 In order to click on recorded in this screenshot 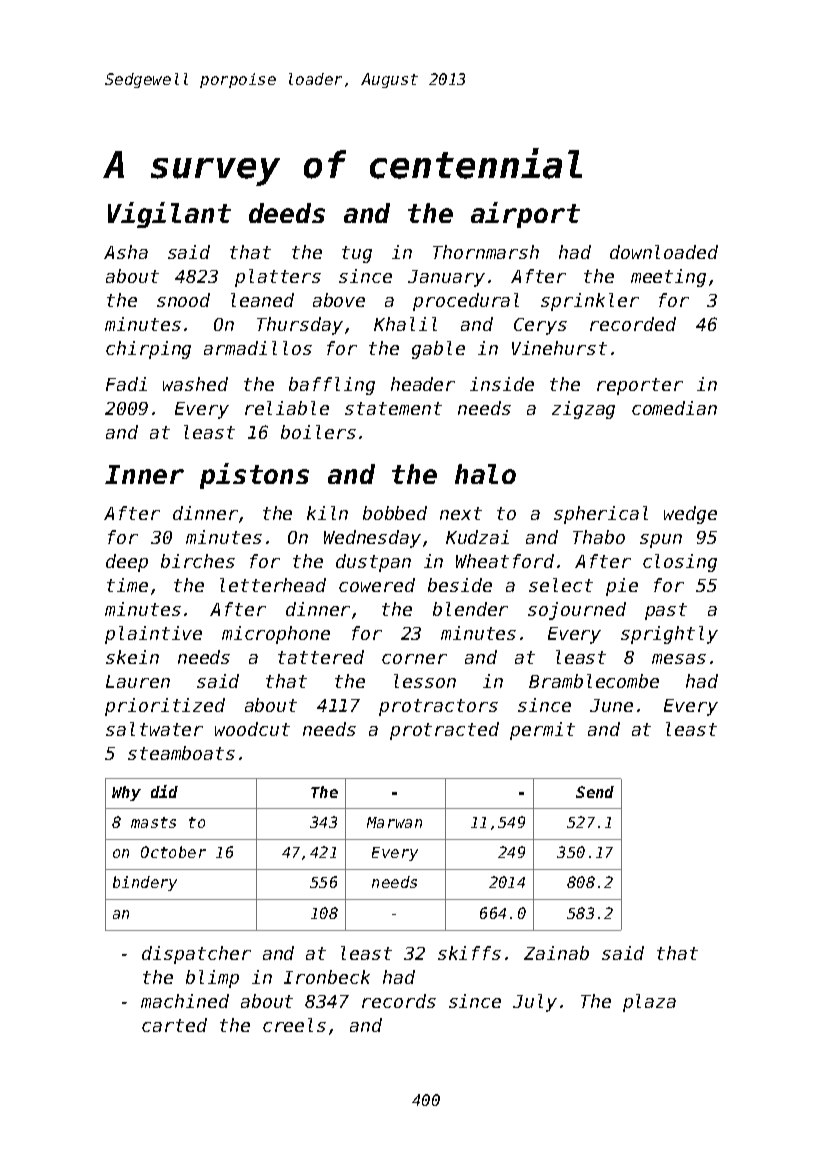, I will do `click(633, 324)`.
